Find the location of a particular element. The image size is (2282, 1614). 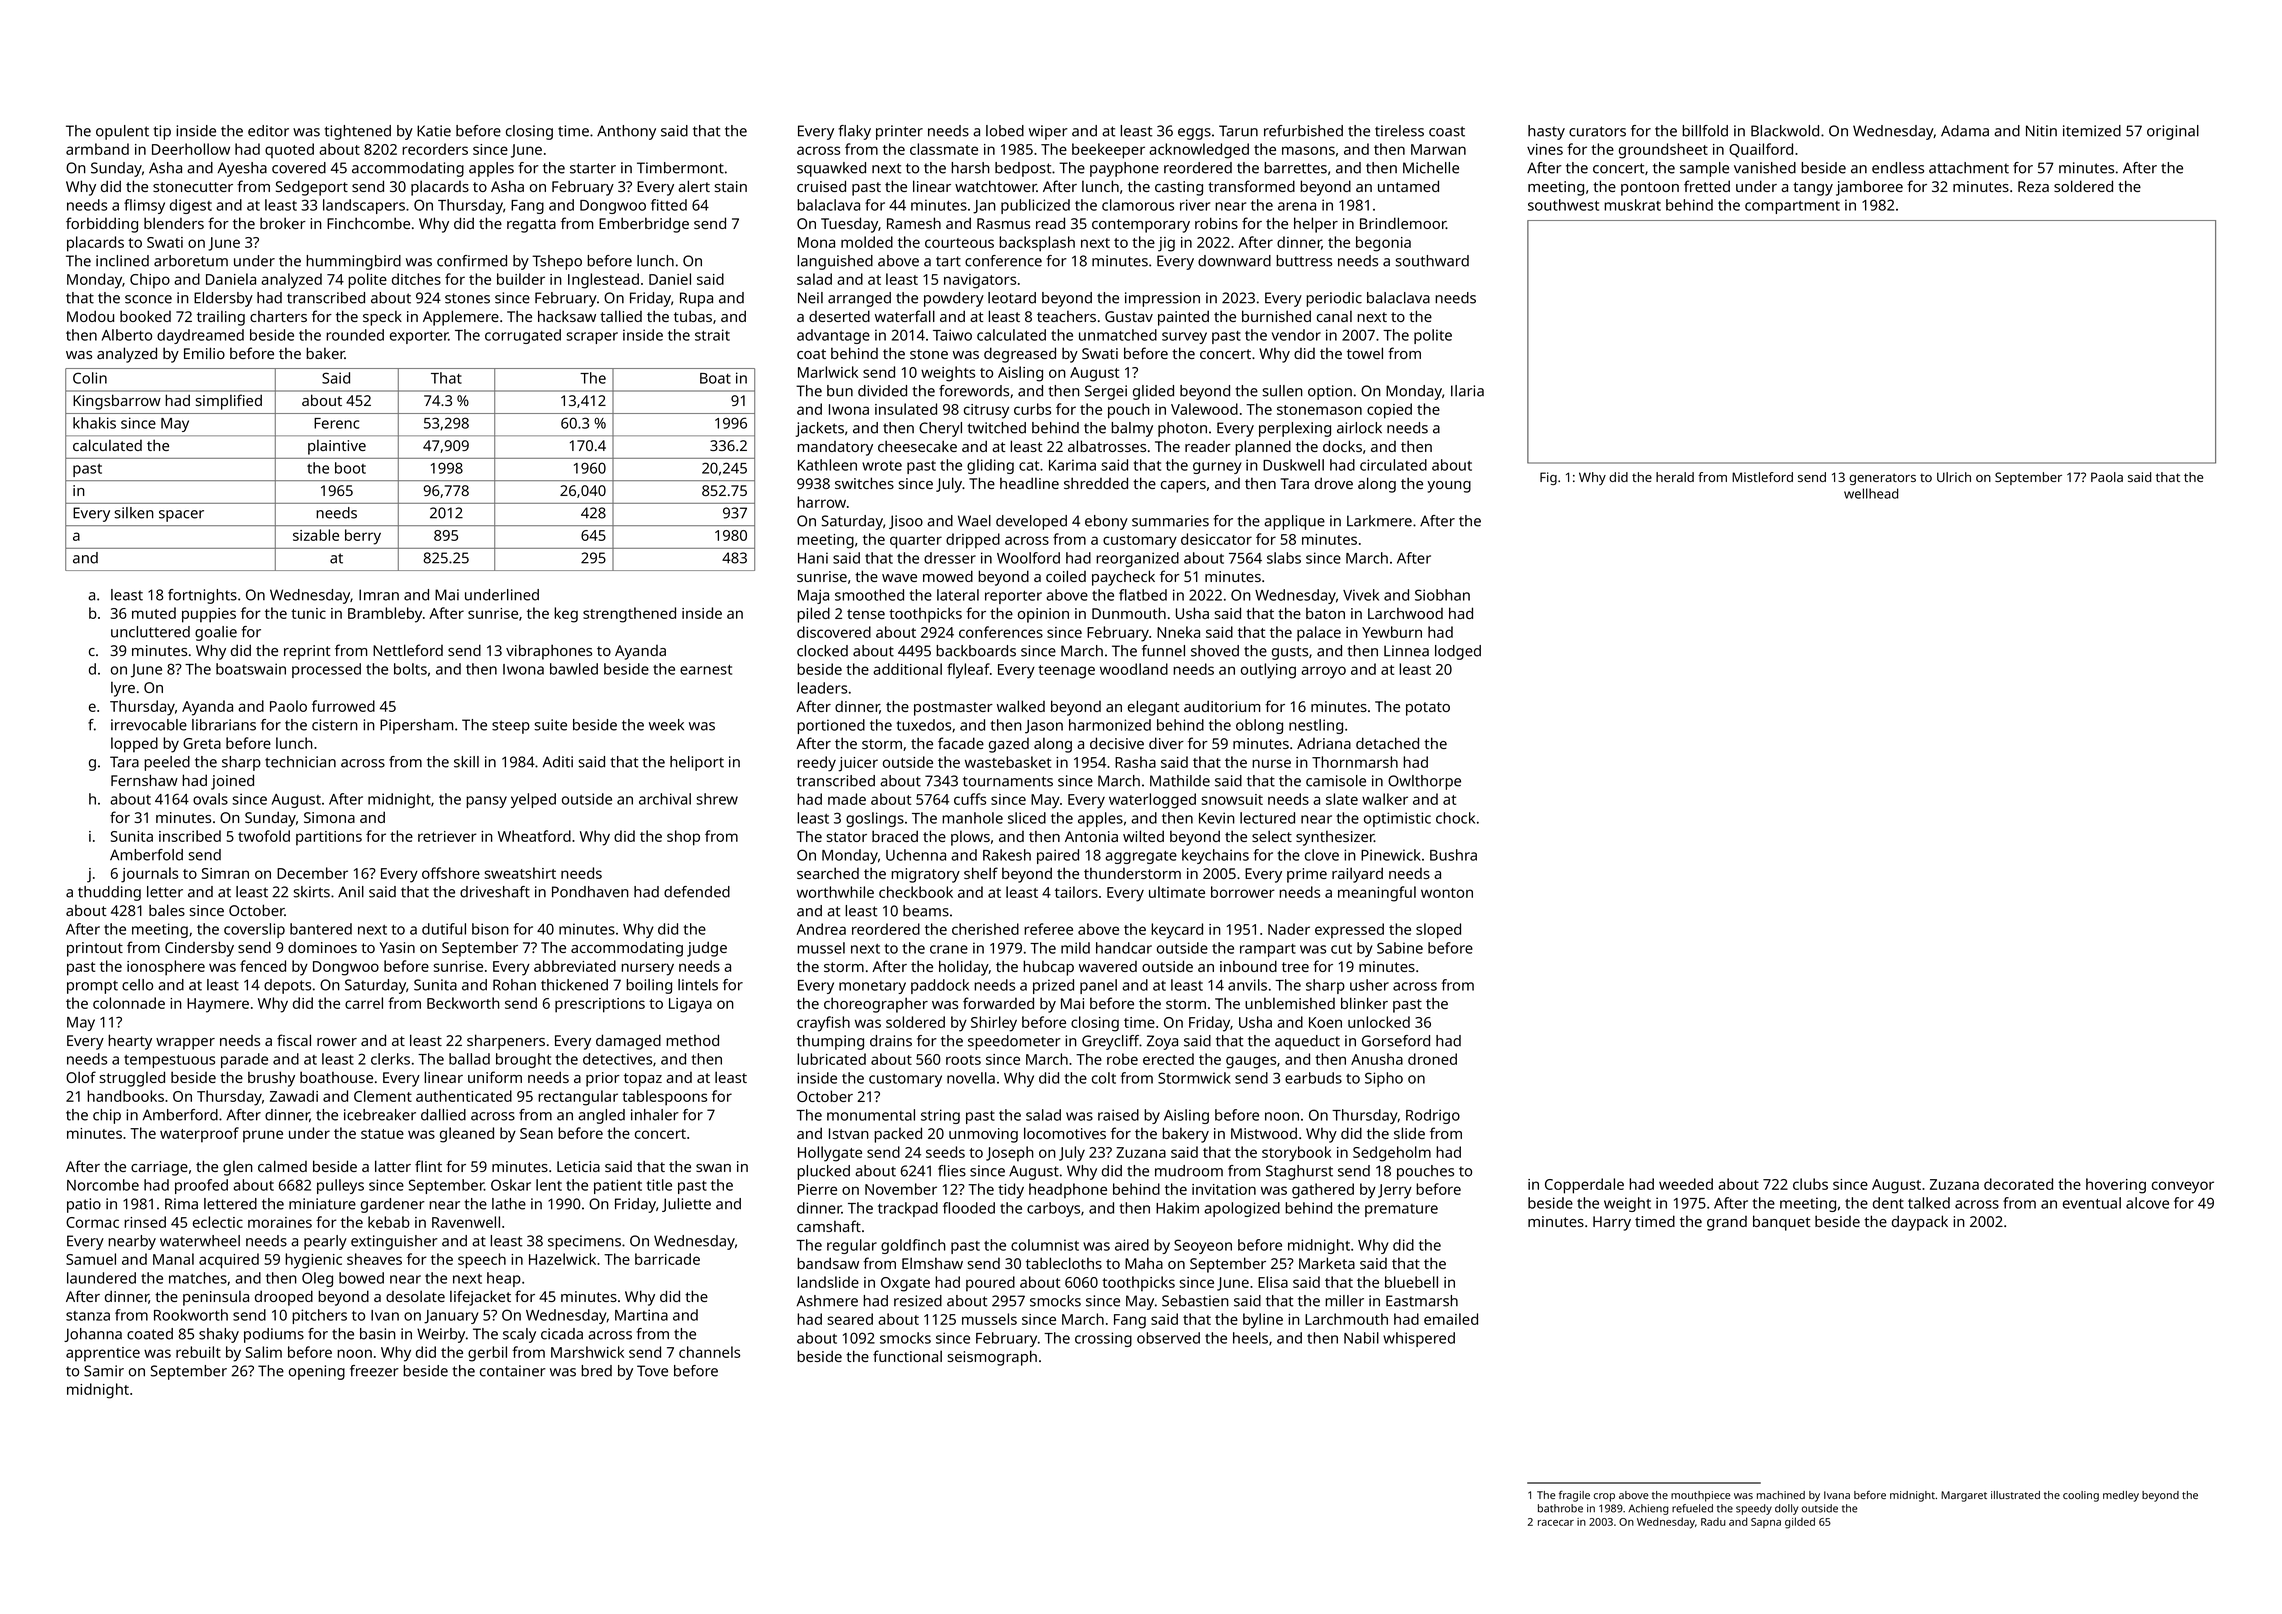

clubs is located at coordinates (1810, 1184).
